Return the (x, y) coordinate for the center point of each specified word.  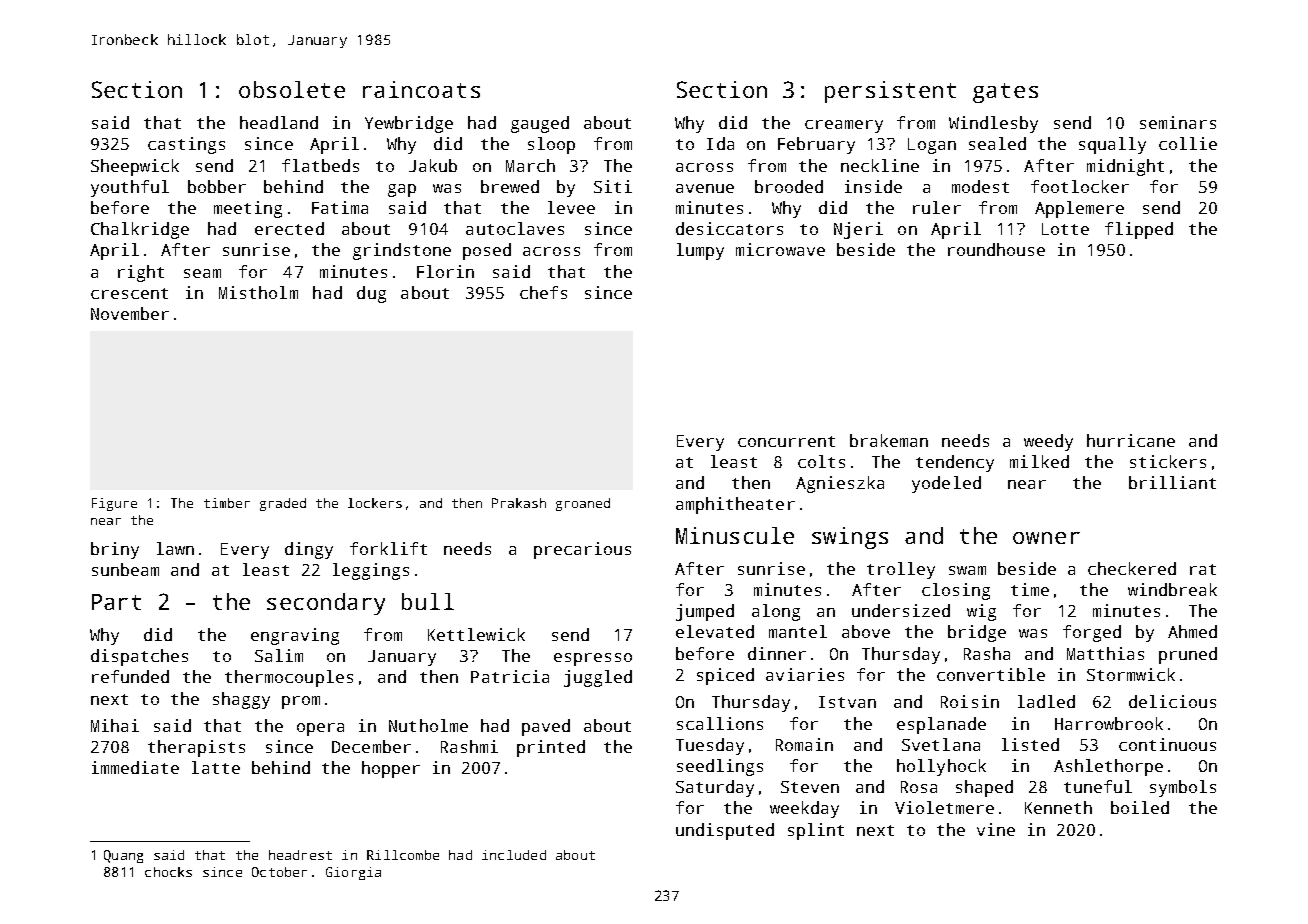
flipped (1139, 230)
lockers (375, 503)
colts (821, 461)
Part (116, 602)
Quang (123, 856)
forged (1092, 633)
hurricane (1131, 440)
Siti (613, 186)
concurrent (786, 441)
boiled (1140, 807)
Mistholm (258, 292)
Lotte (1065, 229)
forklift (388, 548)
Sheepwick (135, 167)
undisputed (725, 831)
